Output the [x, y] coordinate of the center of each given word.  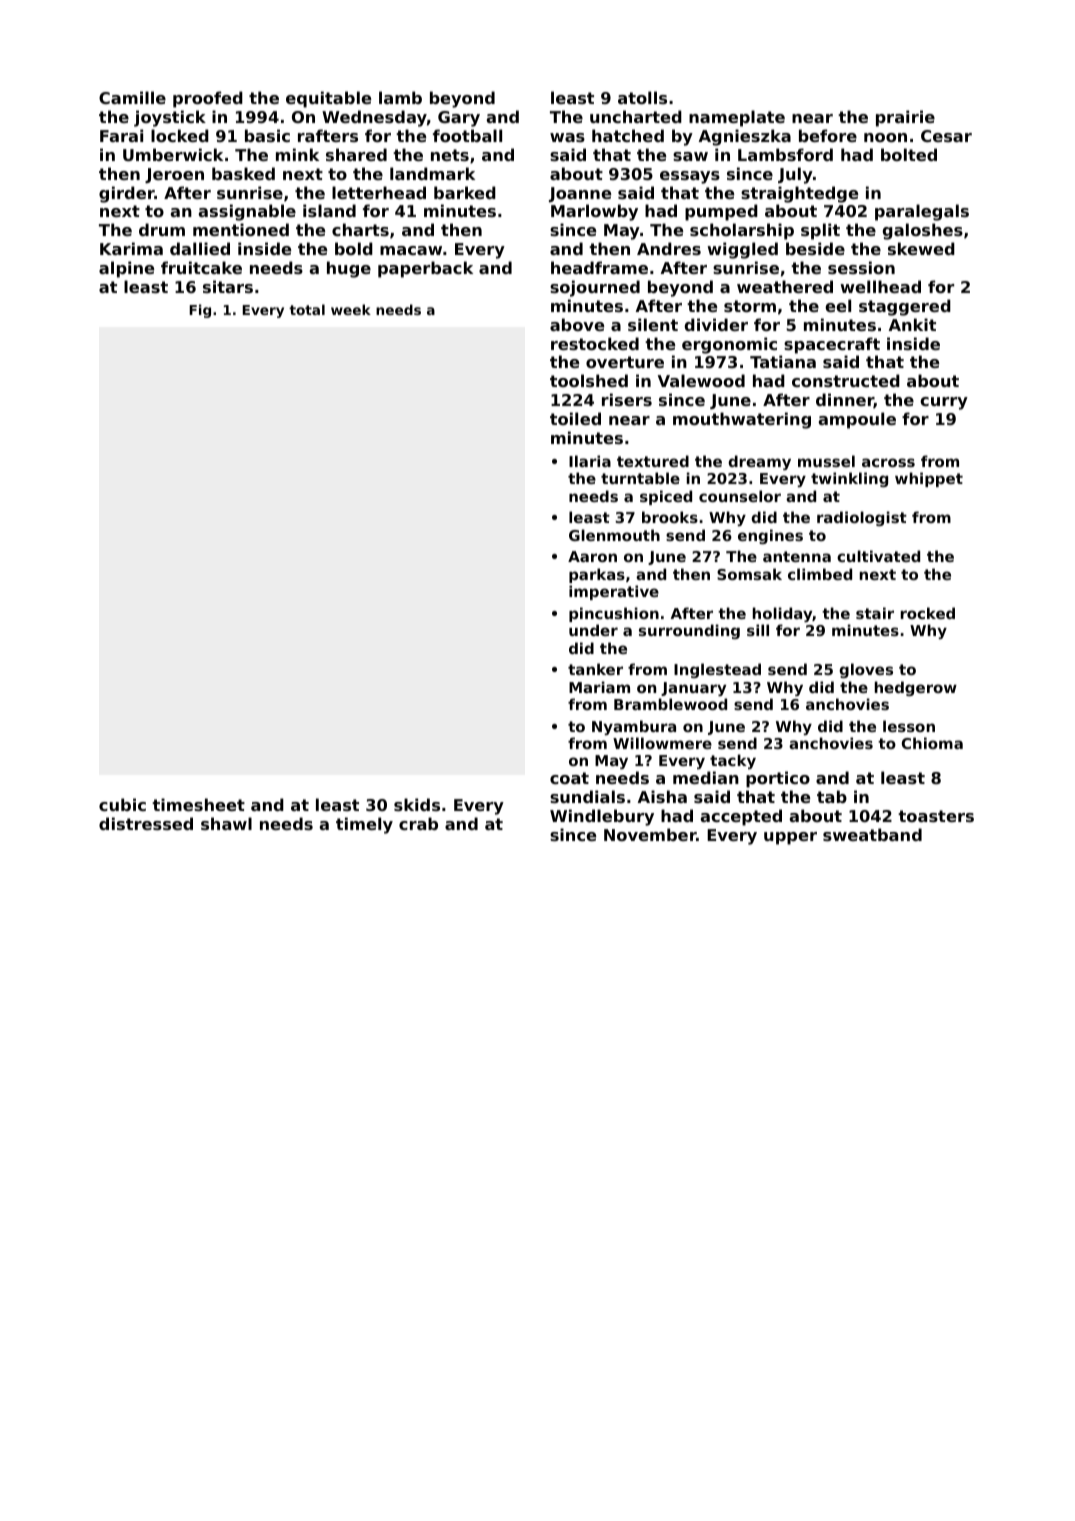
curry [944, 403]
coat [569, 778]
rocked [928, 613]
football [467, 135]
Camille [132, 97]
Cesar [946, 136]
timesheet [198, 804]
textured [653, 461]
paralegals [922, 212]
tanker [595, 669]
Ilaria [590, 461]
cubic [122, 804]
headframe [599, 267]
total [307, 309]
